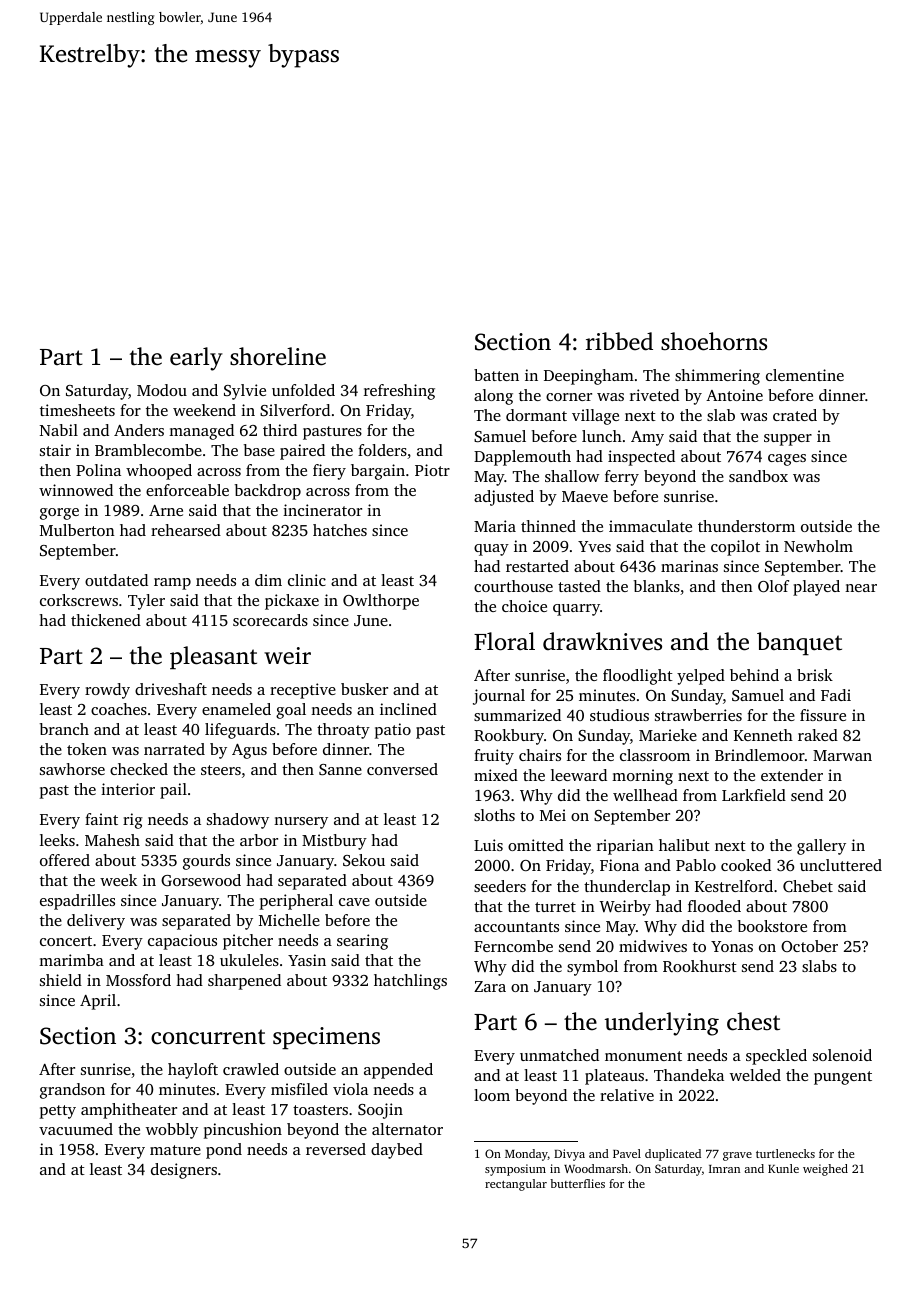  Describe the element at coordinates (410, 982) in the page. I see `hatchlings` at that location.
